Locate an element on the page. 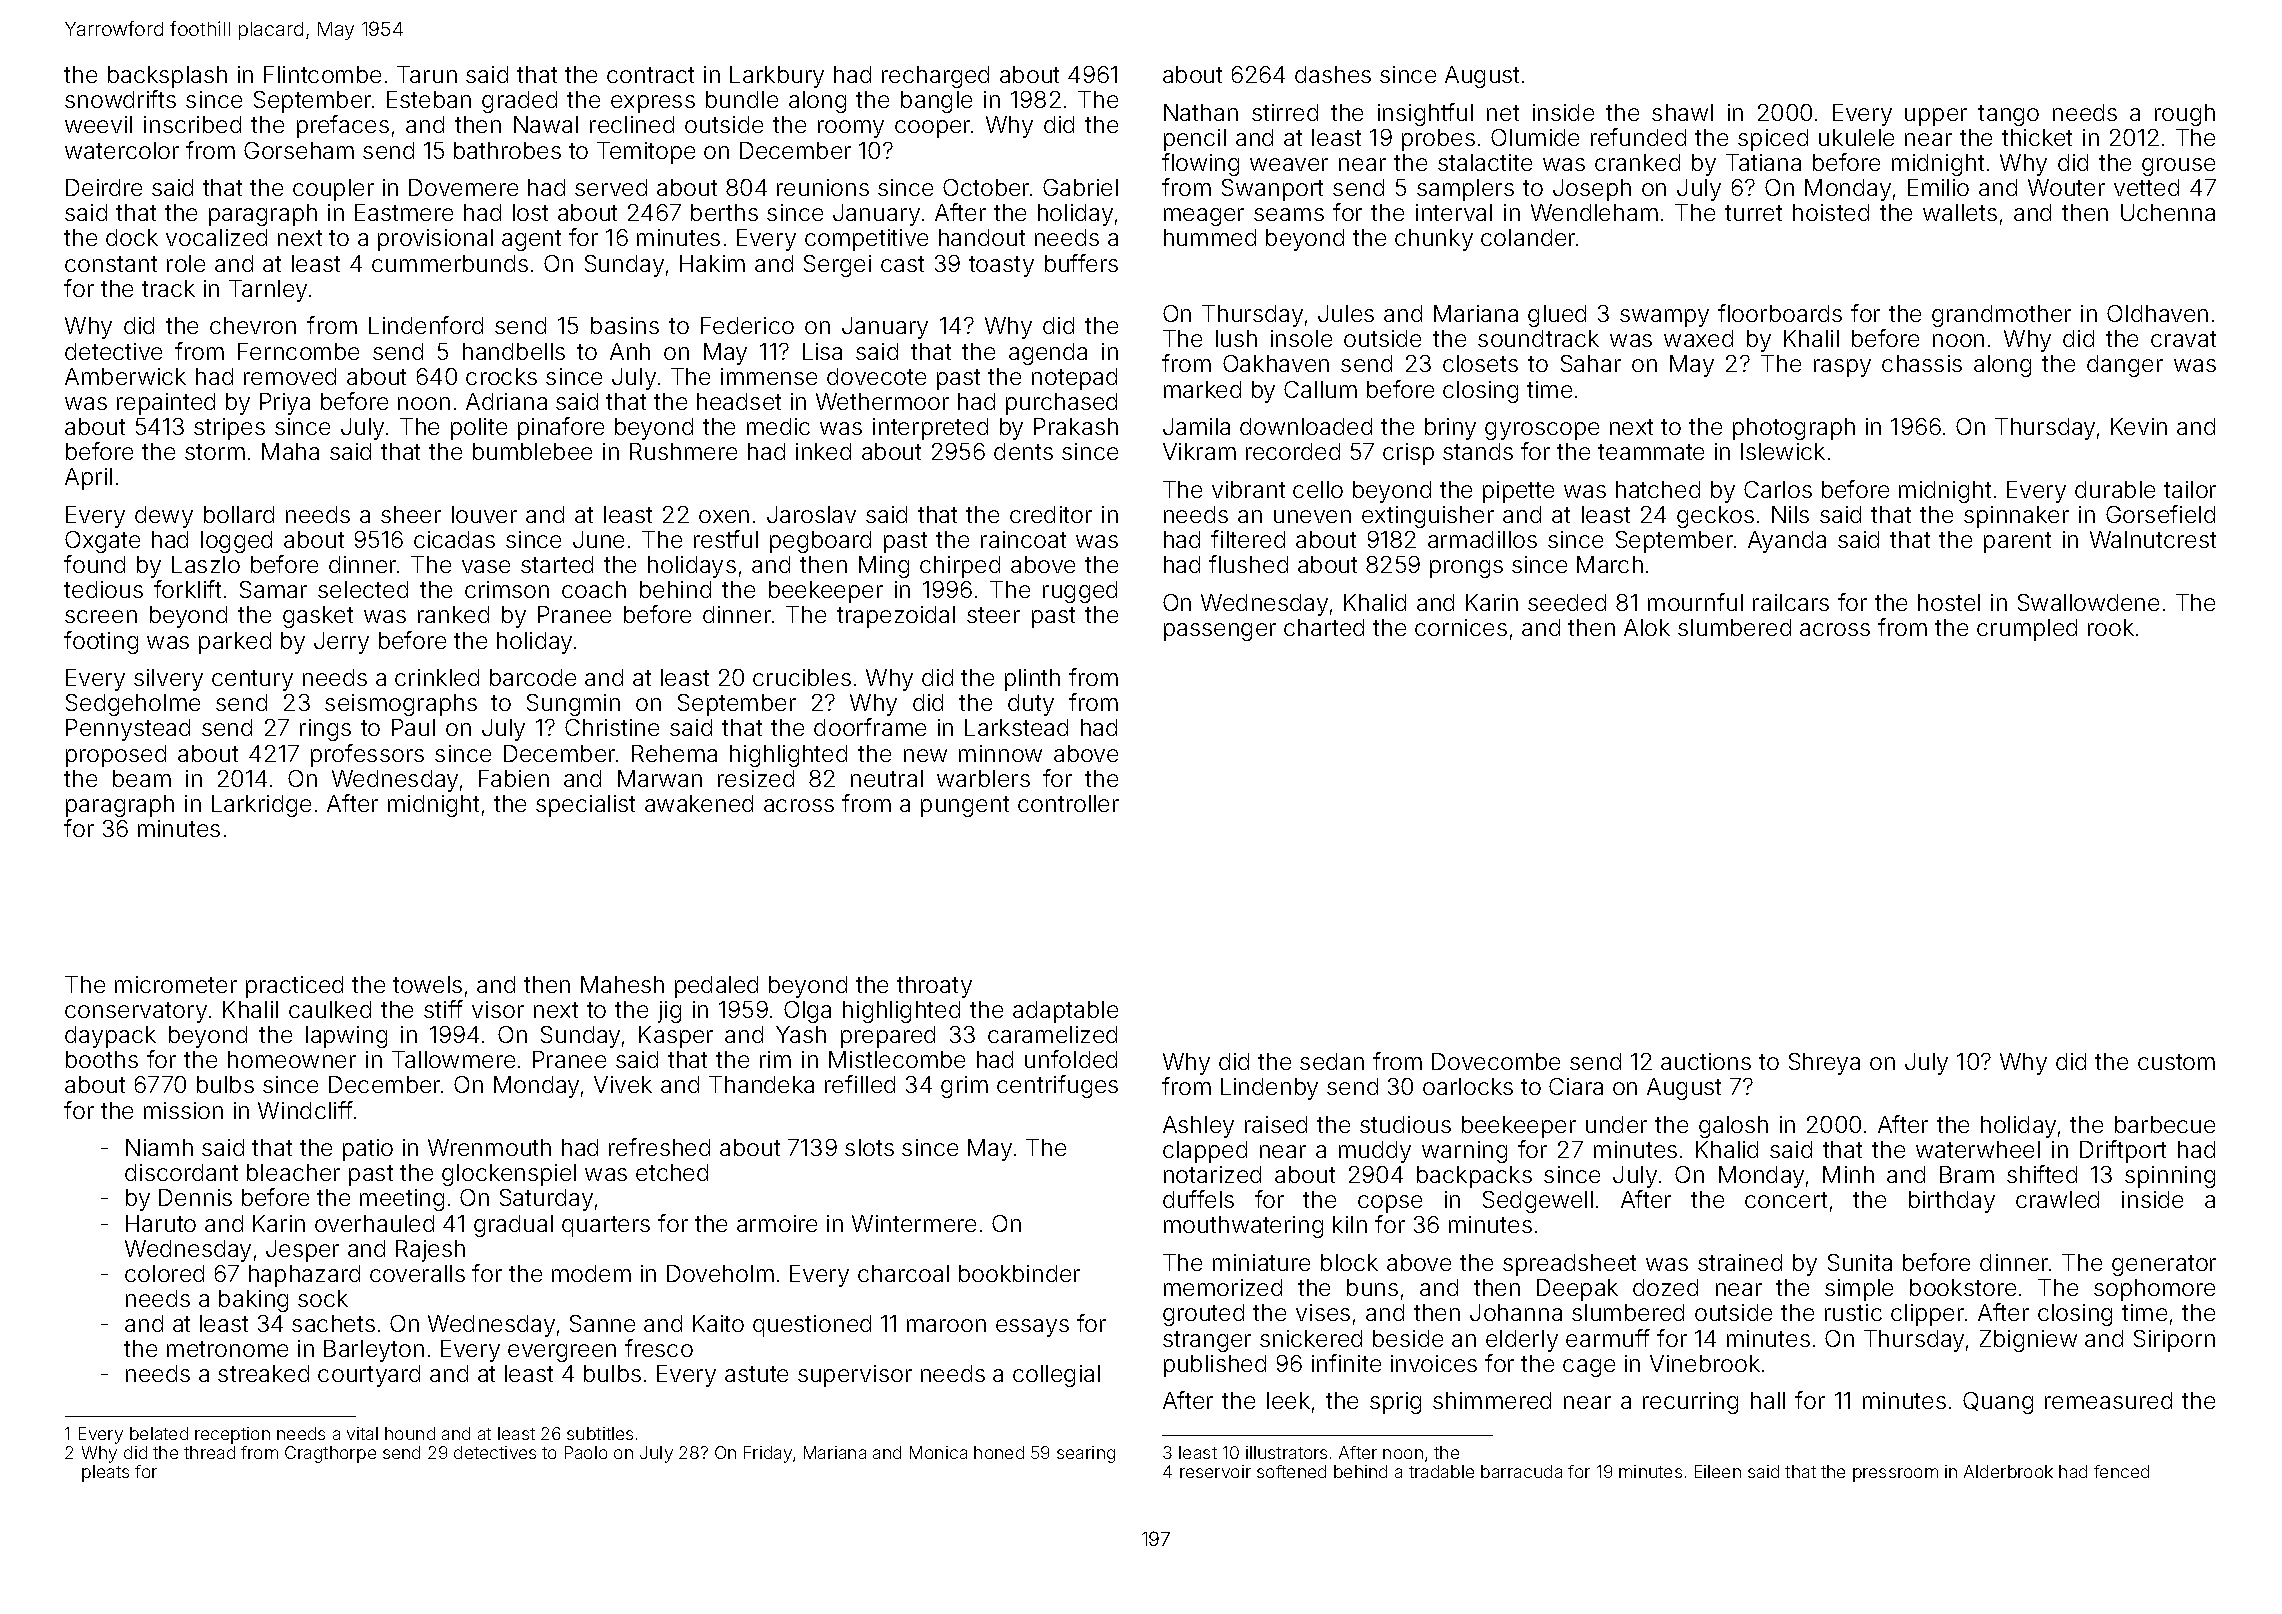  reunions is located at coordinates (823, 187).
